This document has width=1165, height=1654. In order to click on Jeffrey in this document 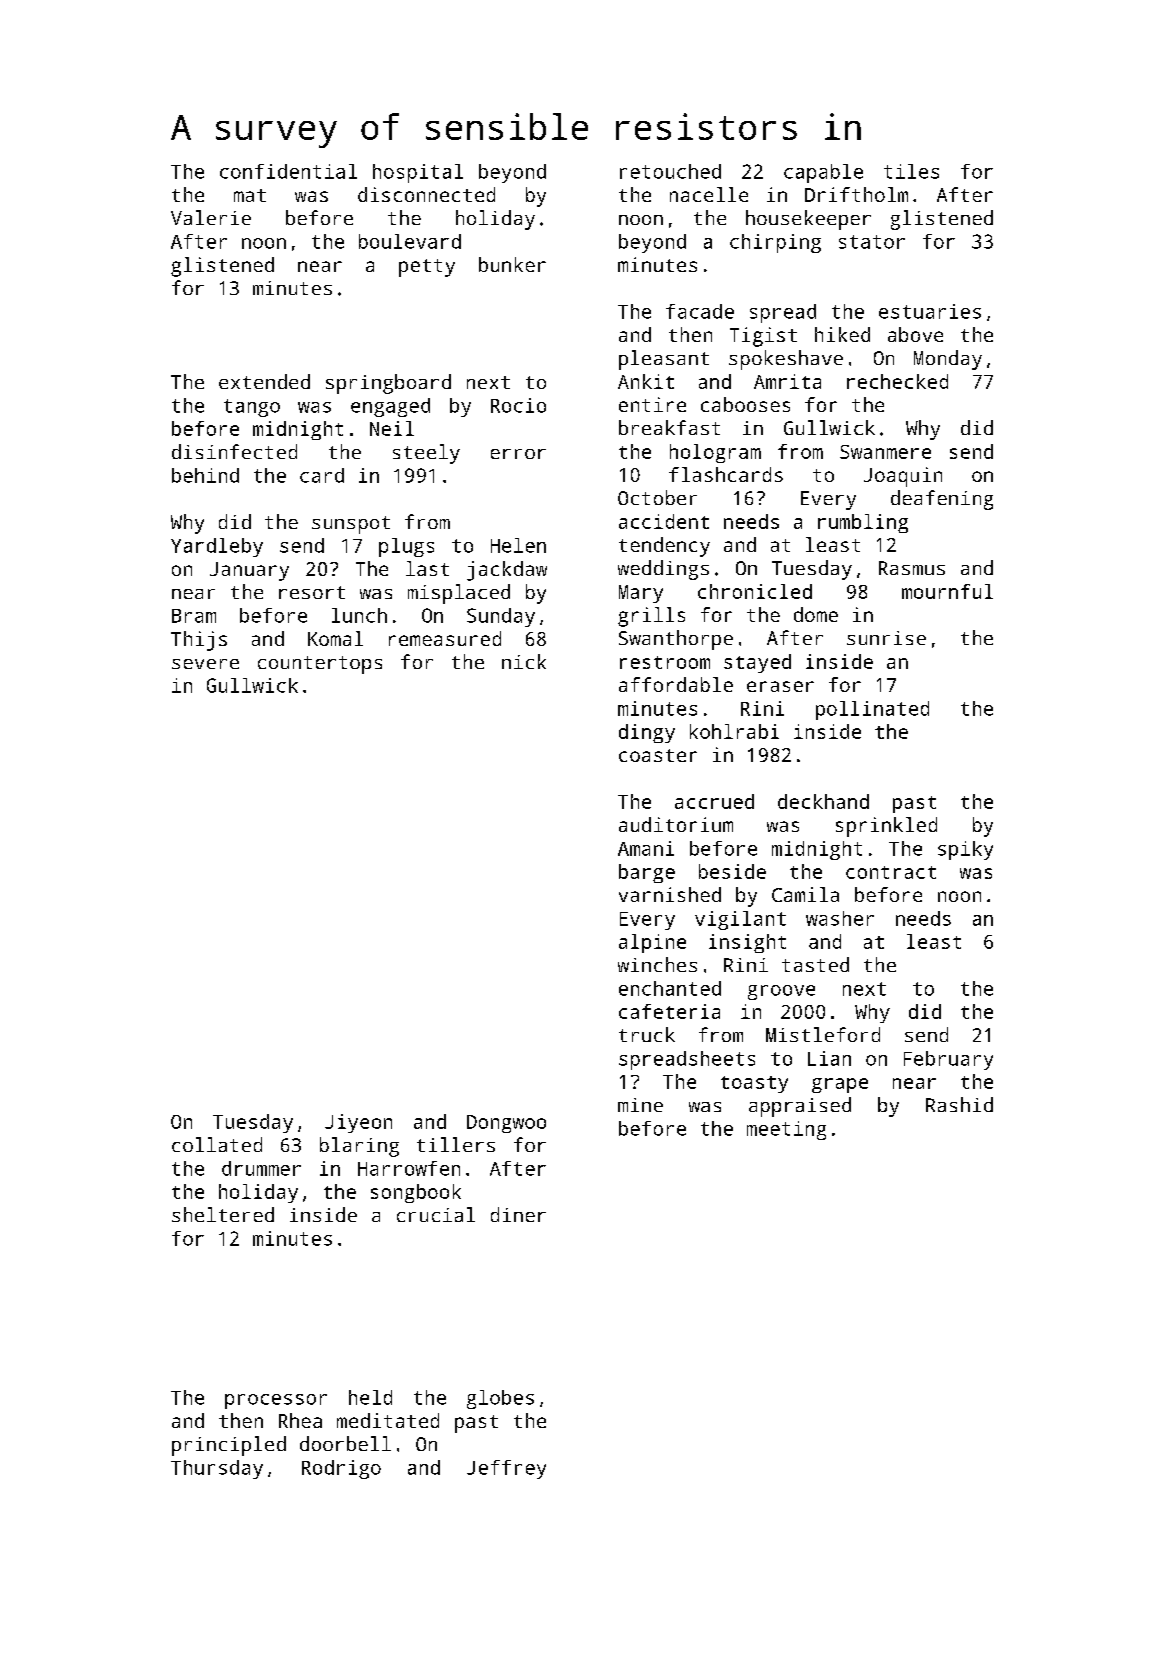, I will do `click(506, 1469)`.
